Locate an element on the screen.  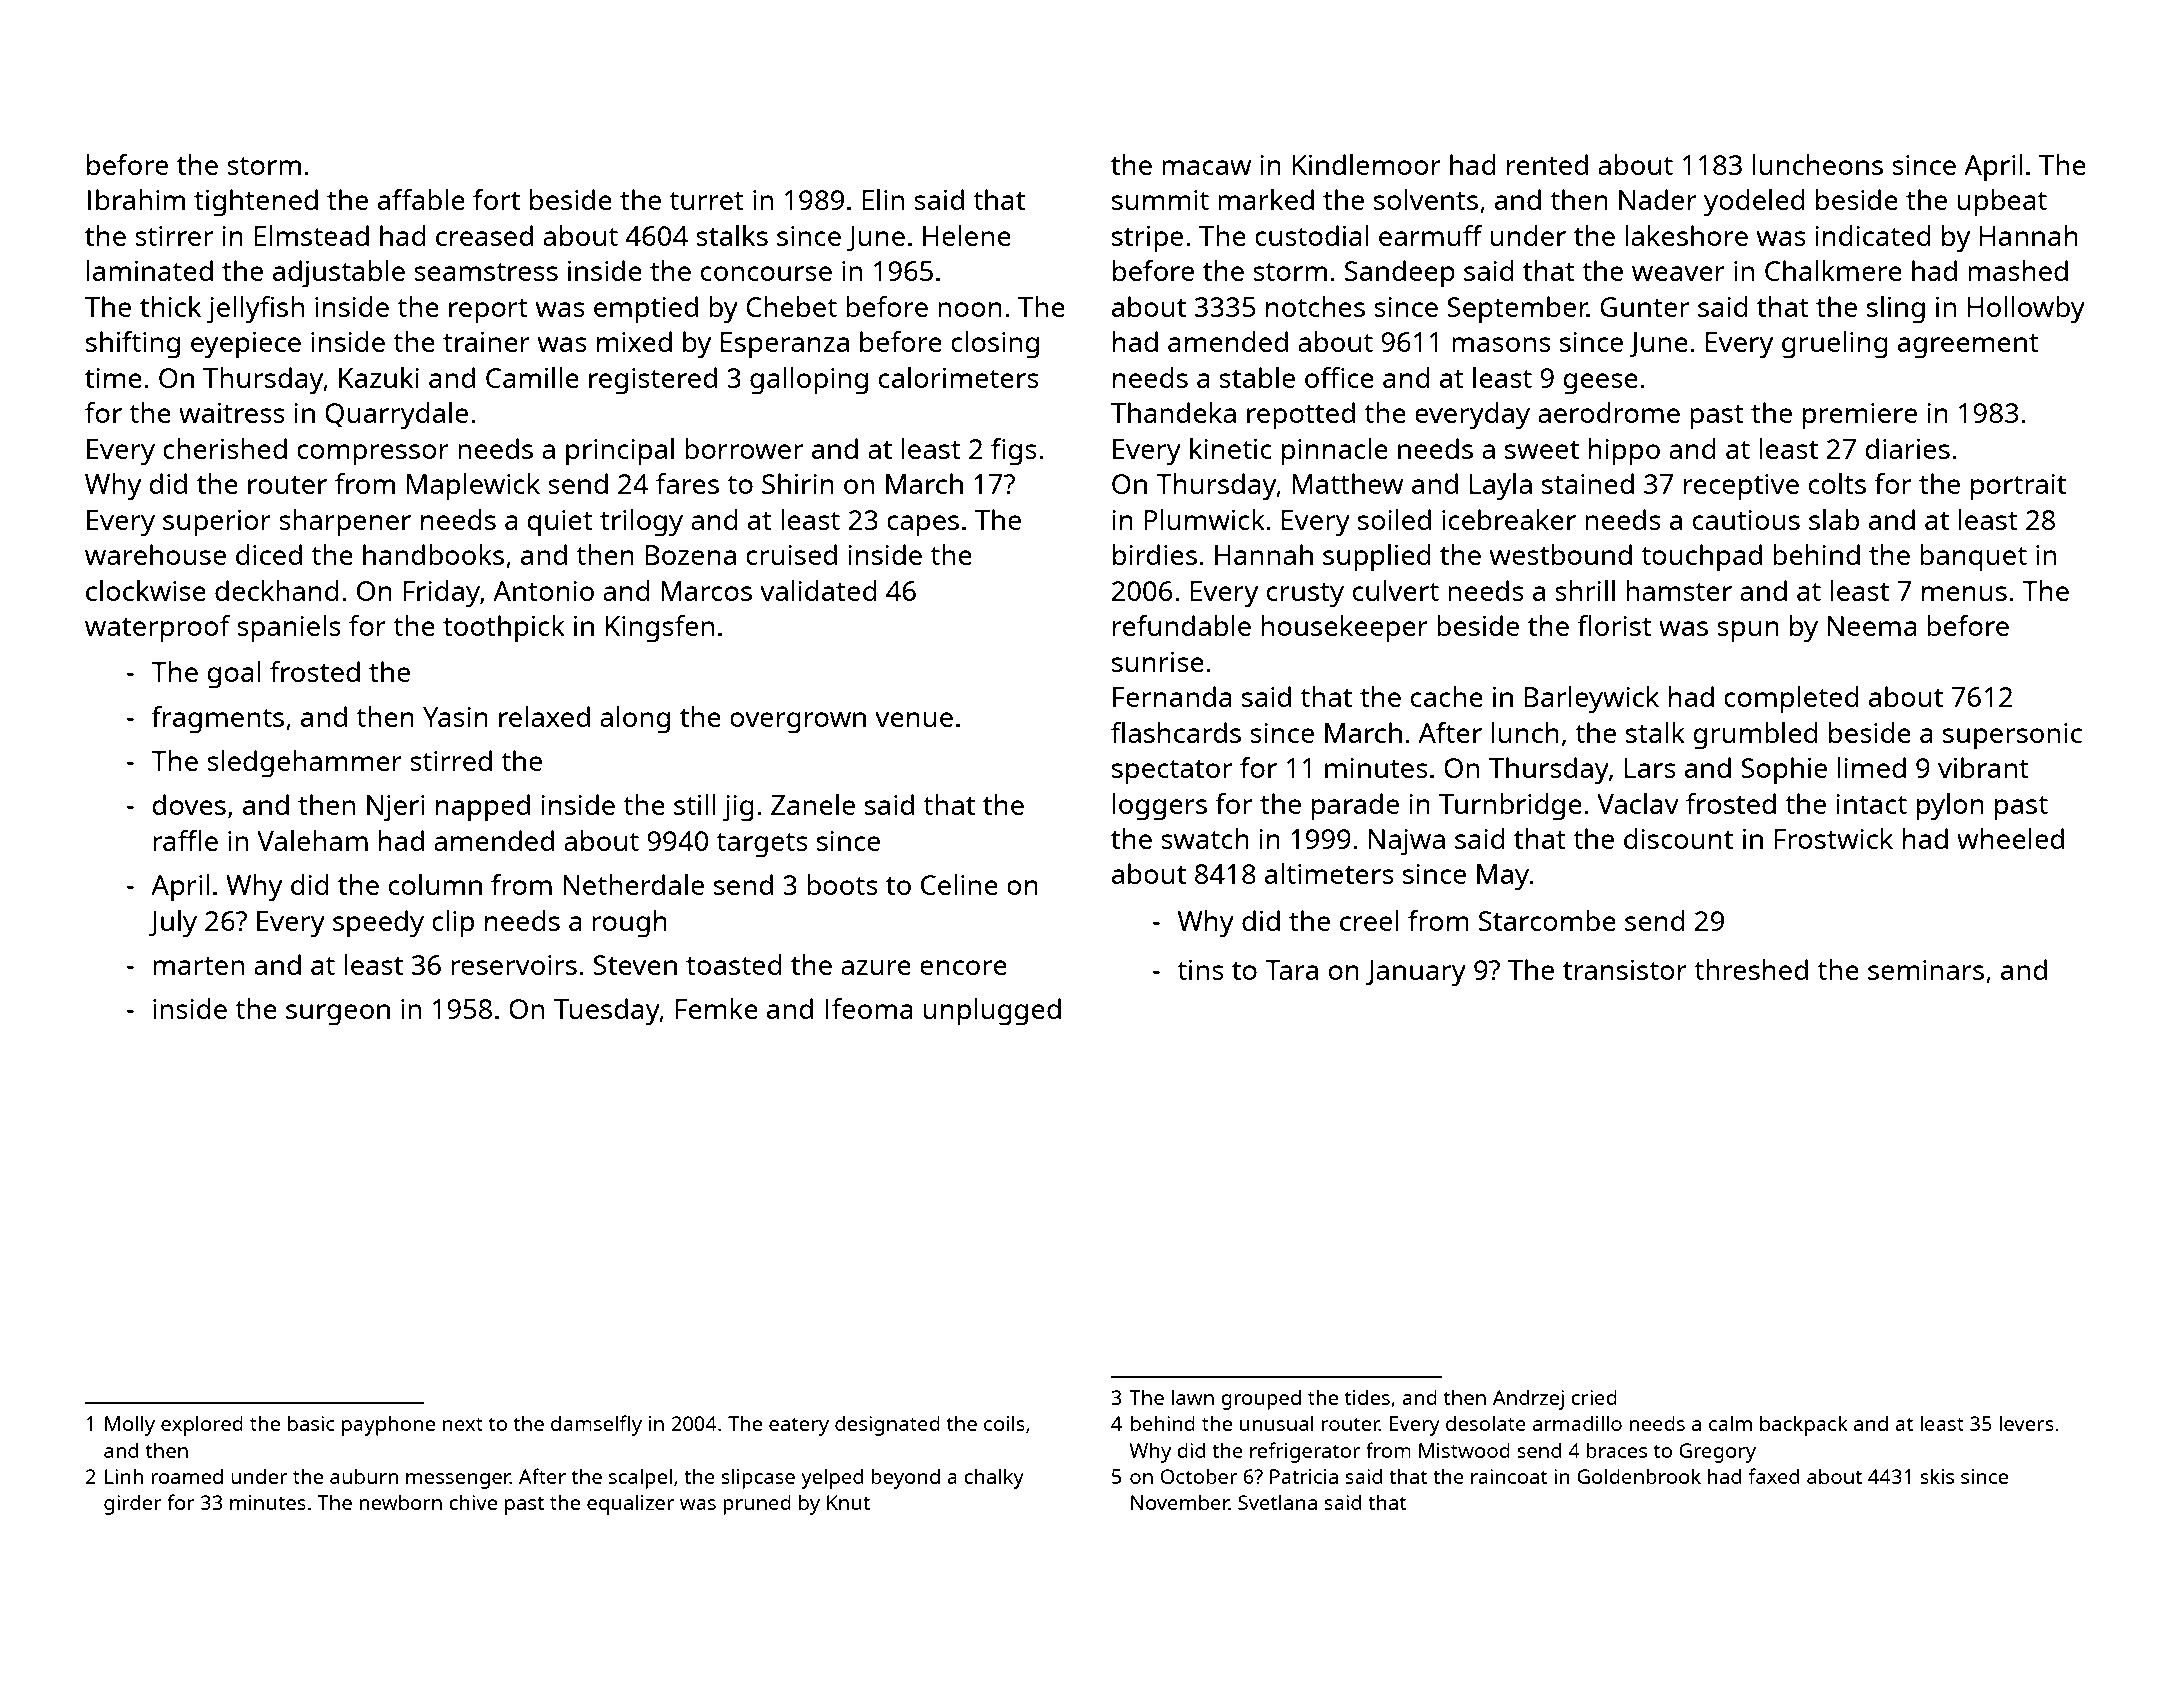
noon is located at coordinates (970, 309).
